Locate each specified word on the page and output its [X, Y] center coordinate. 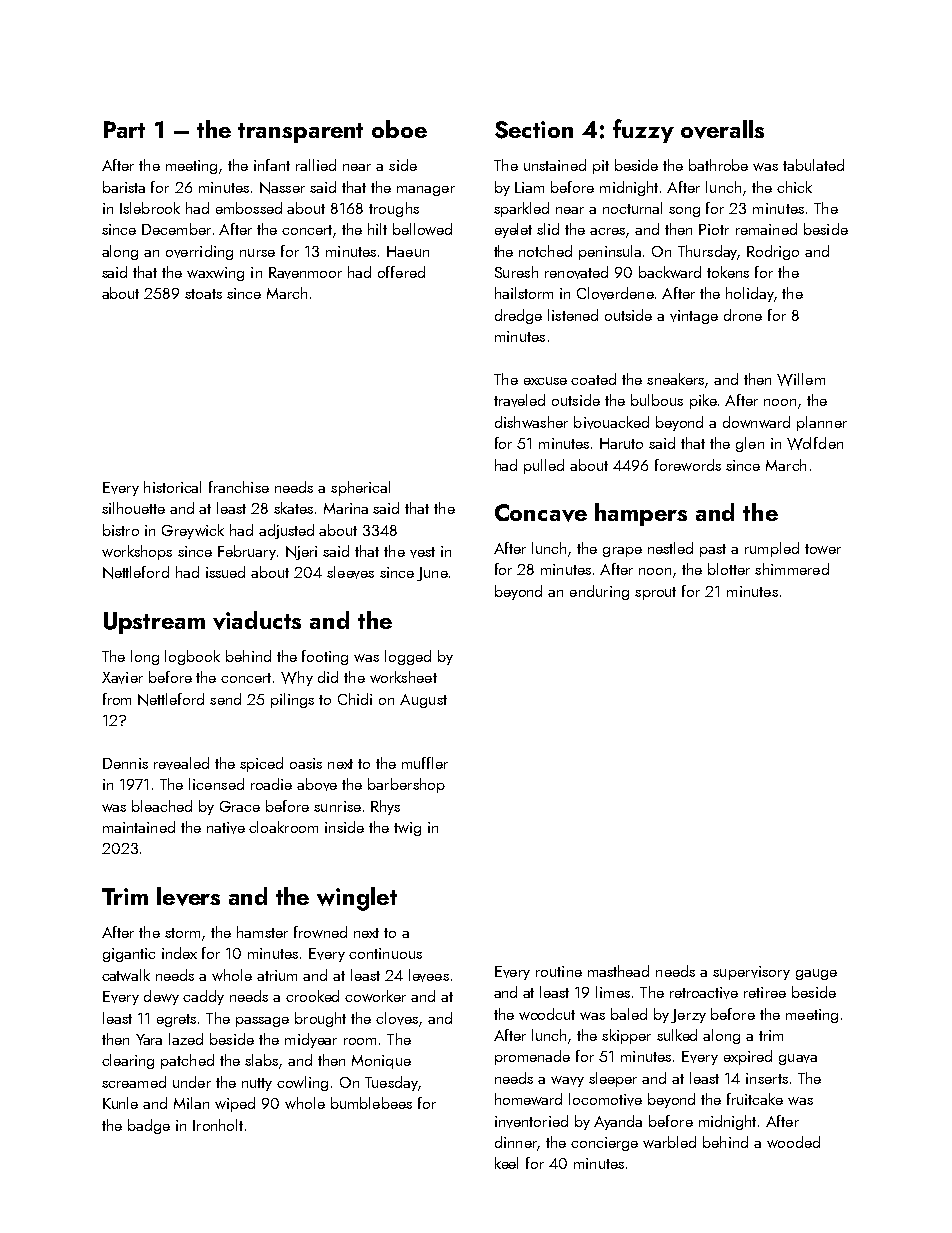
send [225, 699]
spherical [360, 488]
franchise [239, 487]
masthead [618, 971]
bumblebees [371, 1103]
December [176, 229]
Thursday [707, 252]
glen [750, 444]
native [226, 828]
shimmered [792, 569]
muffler [425, 763]
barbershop [406, 785]
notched [545, 251]
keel [506, 1163]
